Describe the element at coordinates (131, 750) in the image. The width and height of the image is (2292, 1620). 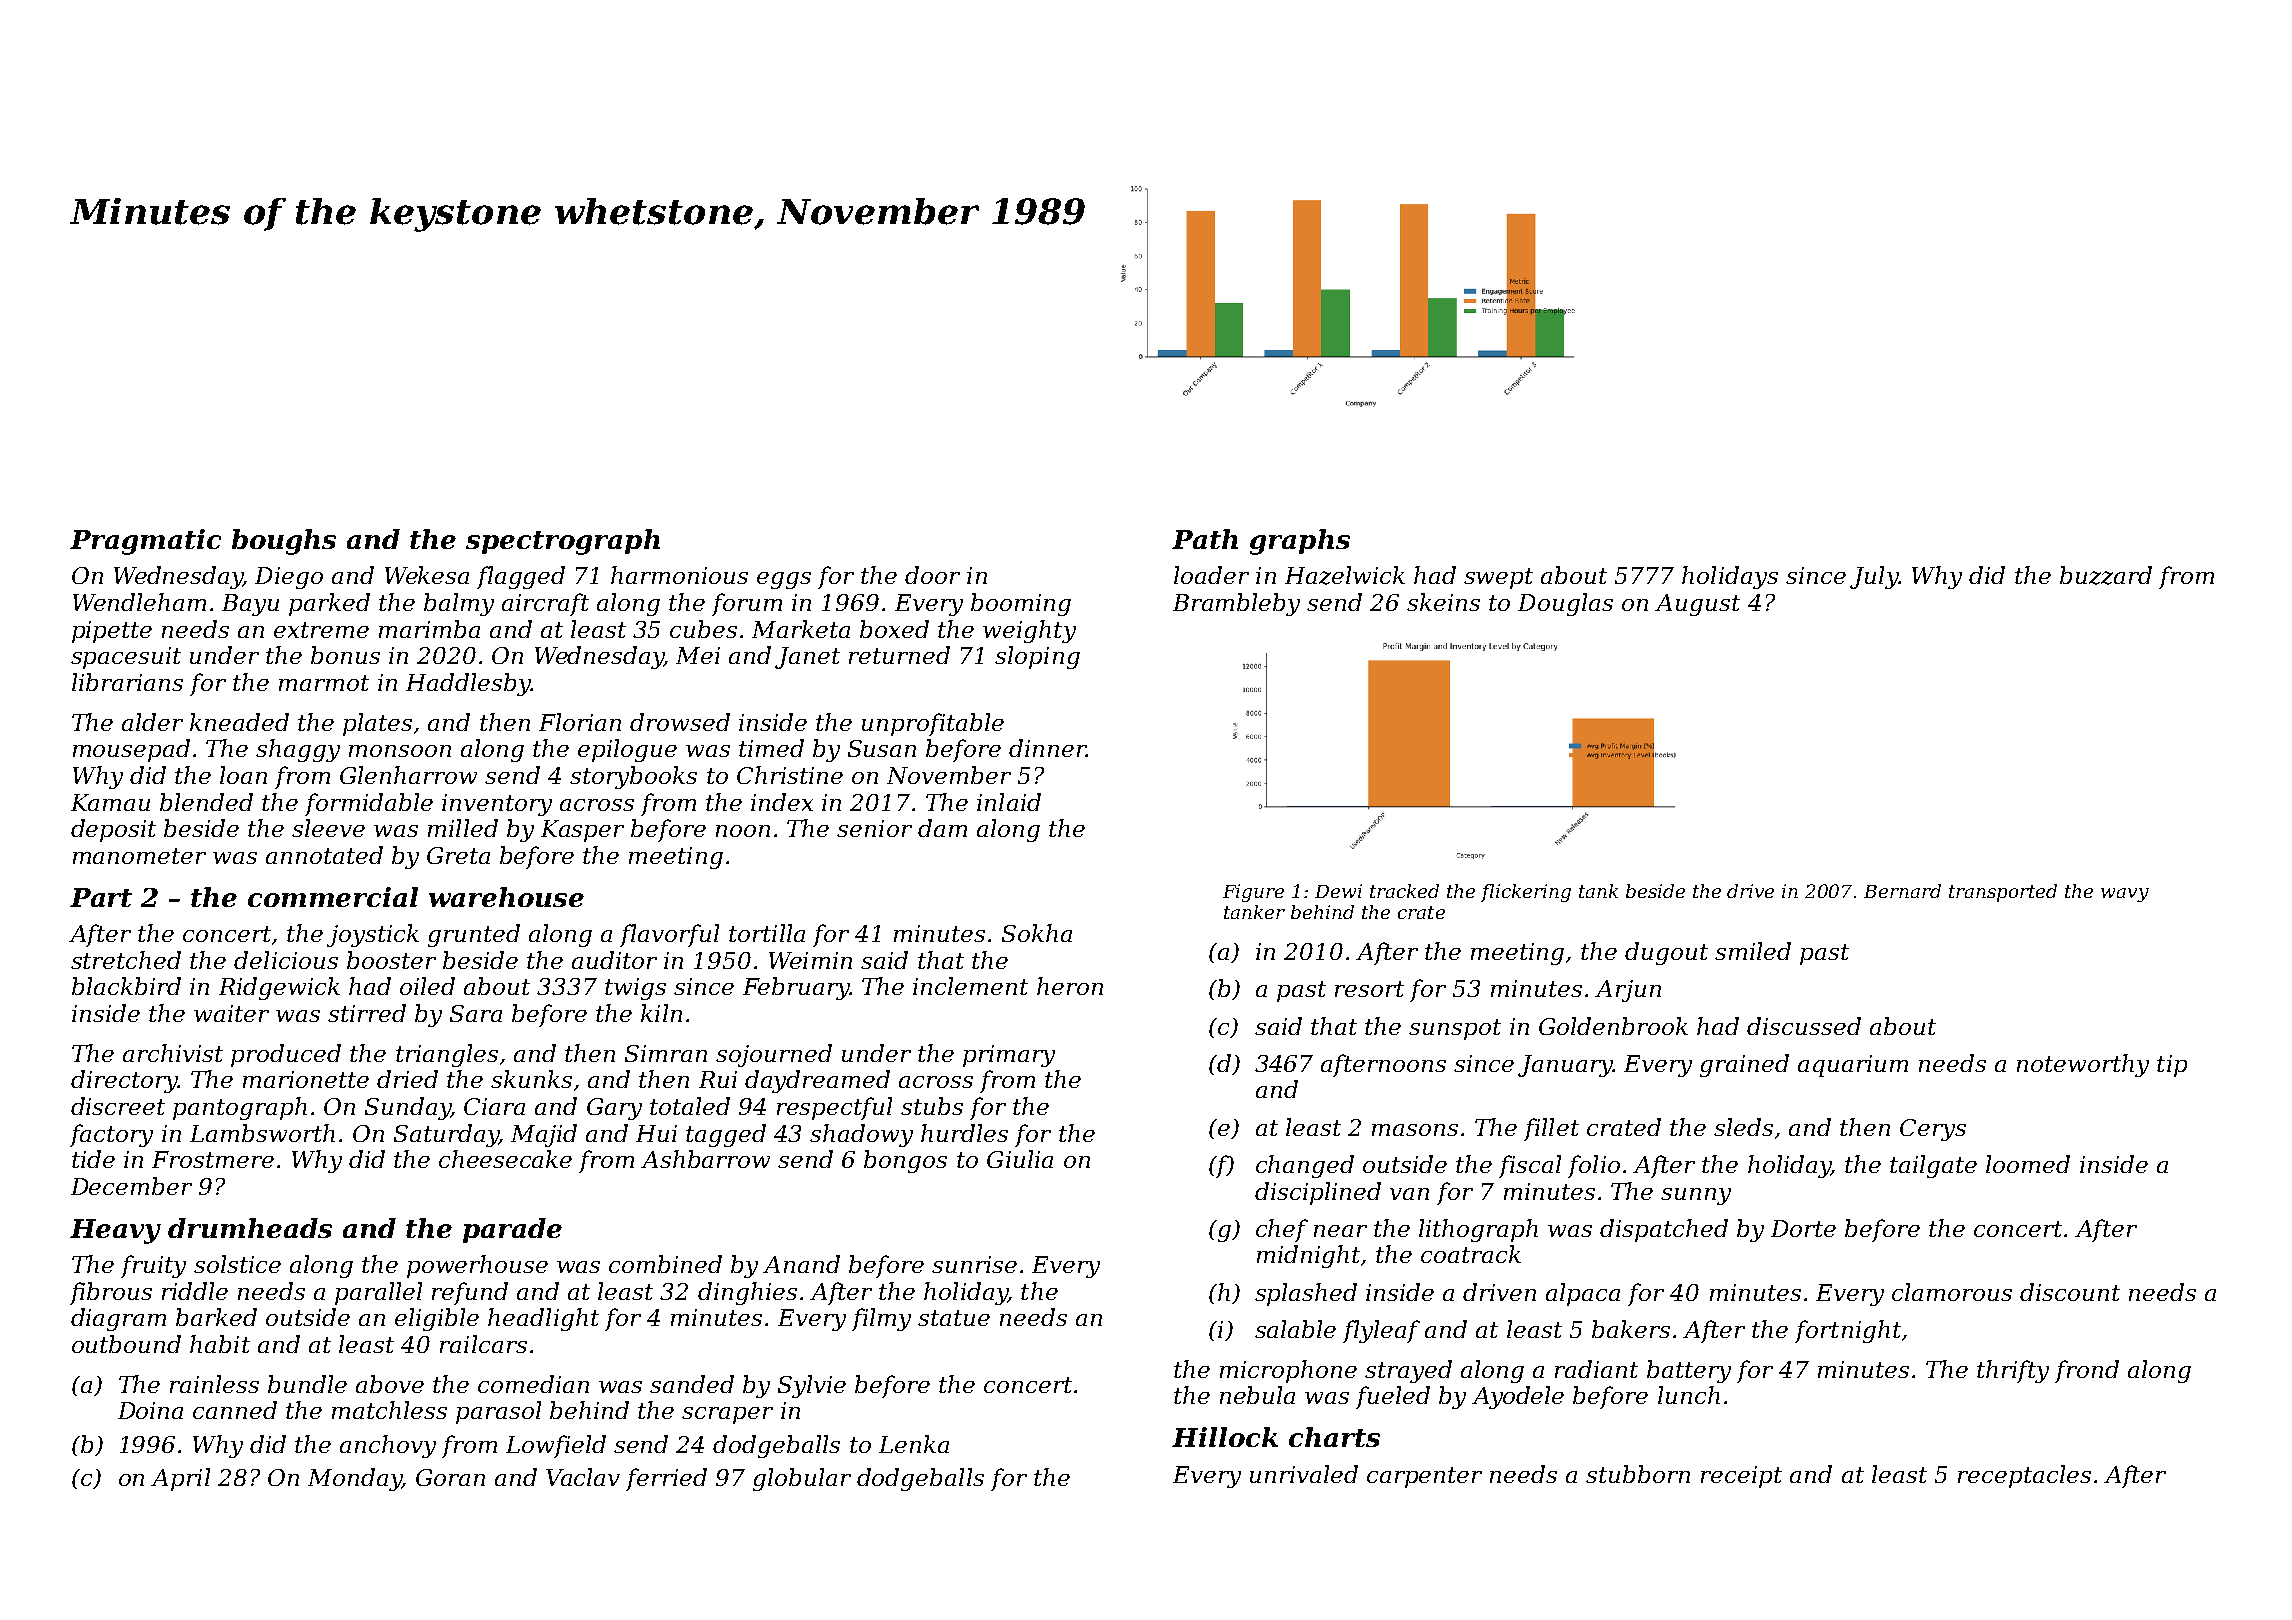
I see `mousepad` at that location.
